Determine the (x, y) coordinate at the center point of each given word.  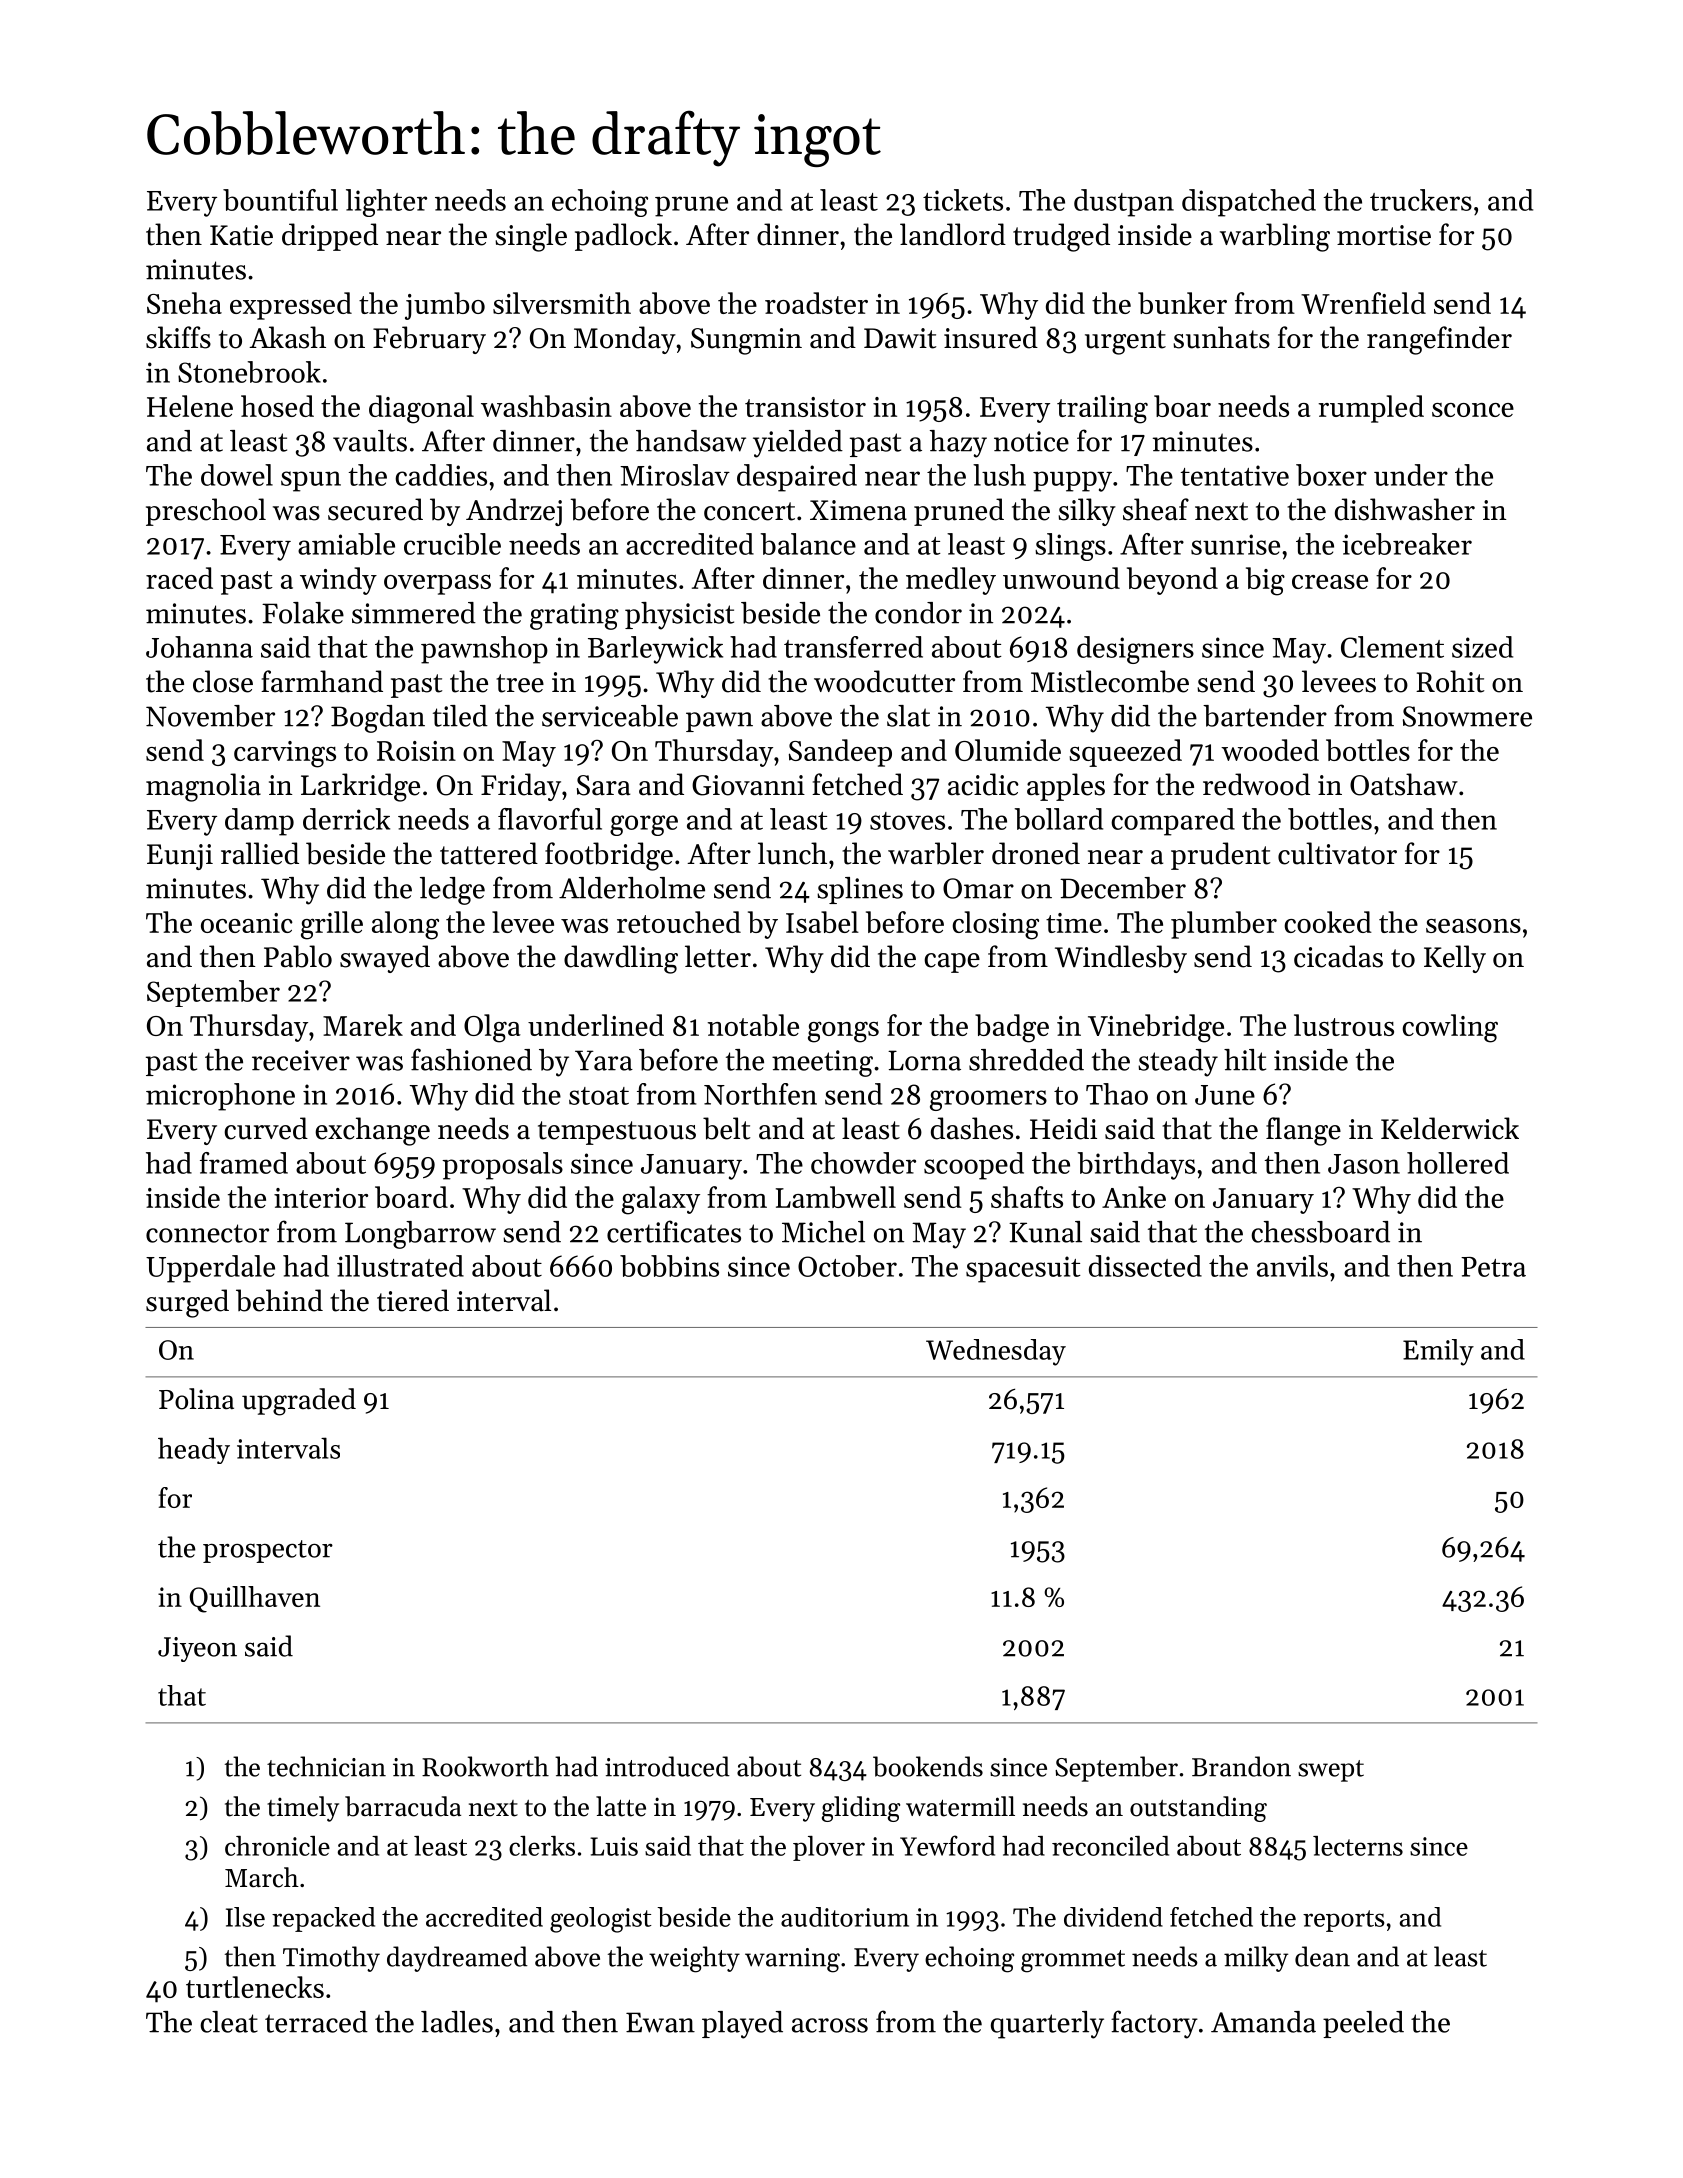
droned (1036, 853)
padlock (623, 237)
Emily (1438, 1352)
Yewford (947, 1845)
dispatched (1249, 203)
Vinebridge (1156, 1028)
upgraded (299, 1402)
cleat (229, 2022)
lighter (386, 203)
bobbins (669, 1266)
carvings (285, 754)
